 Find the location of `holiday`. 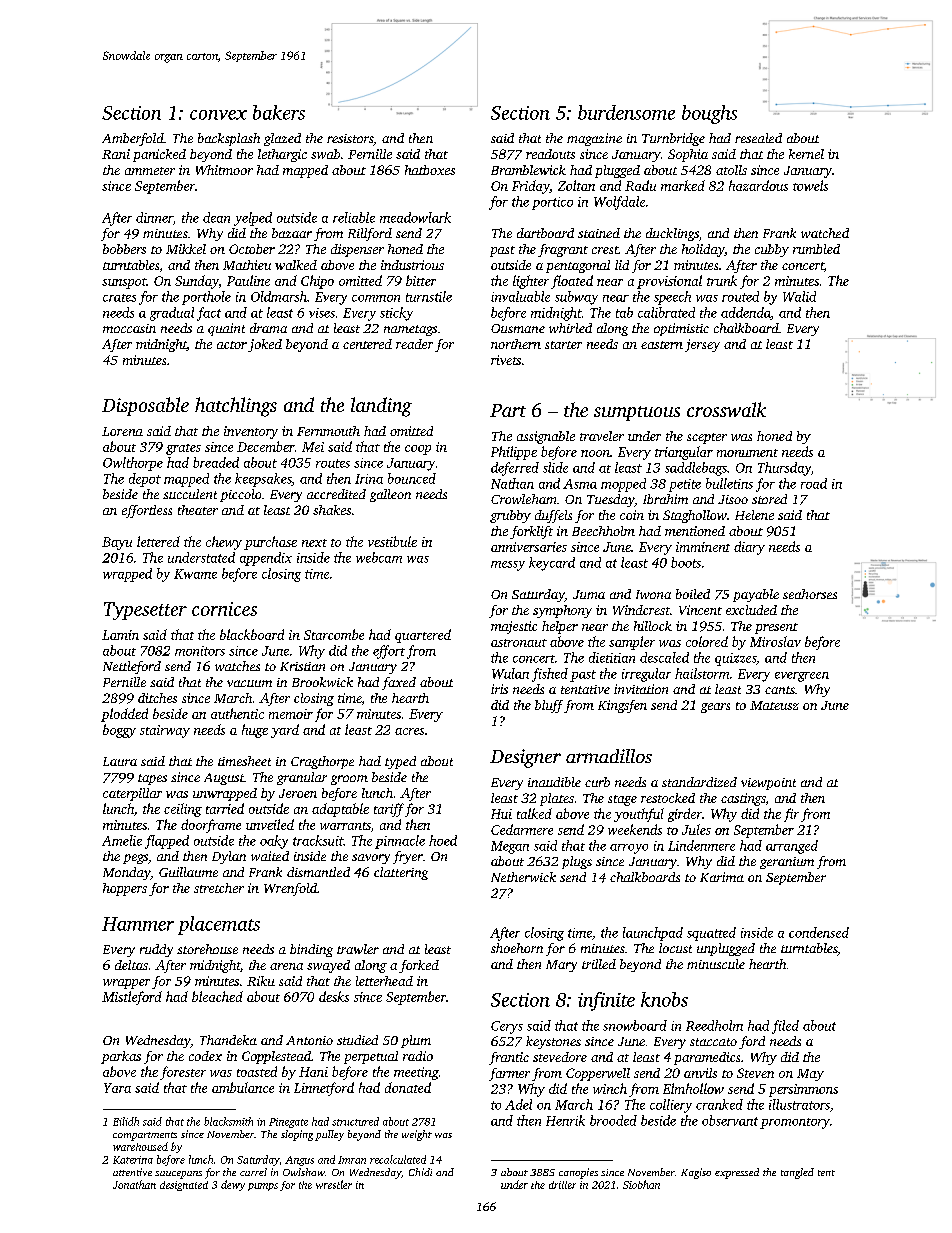

holiday is located at coordinates (703, 250).
